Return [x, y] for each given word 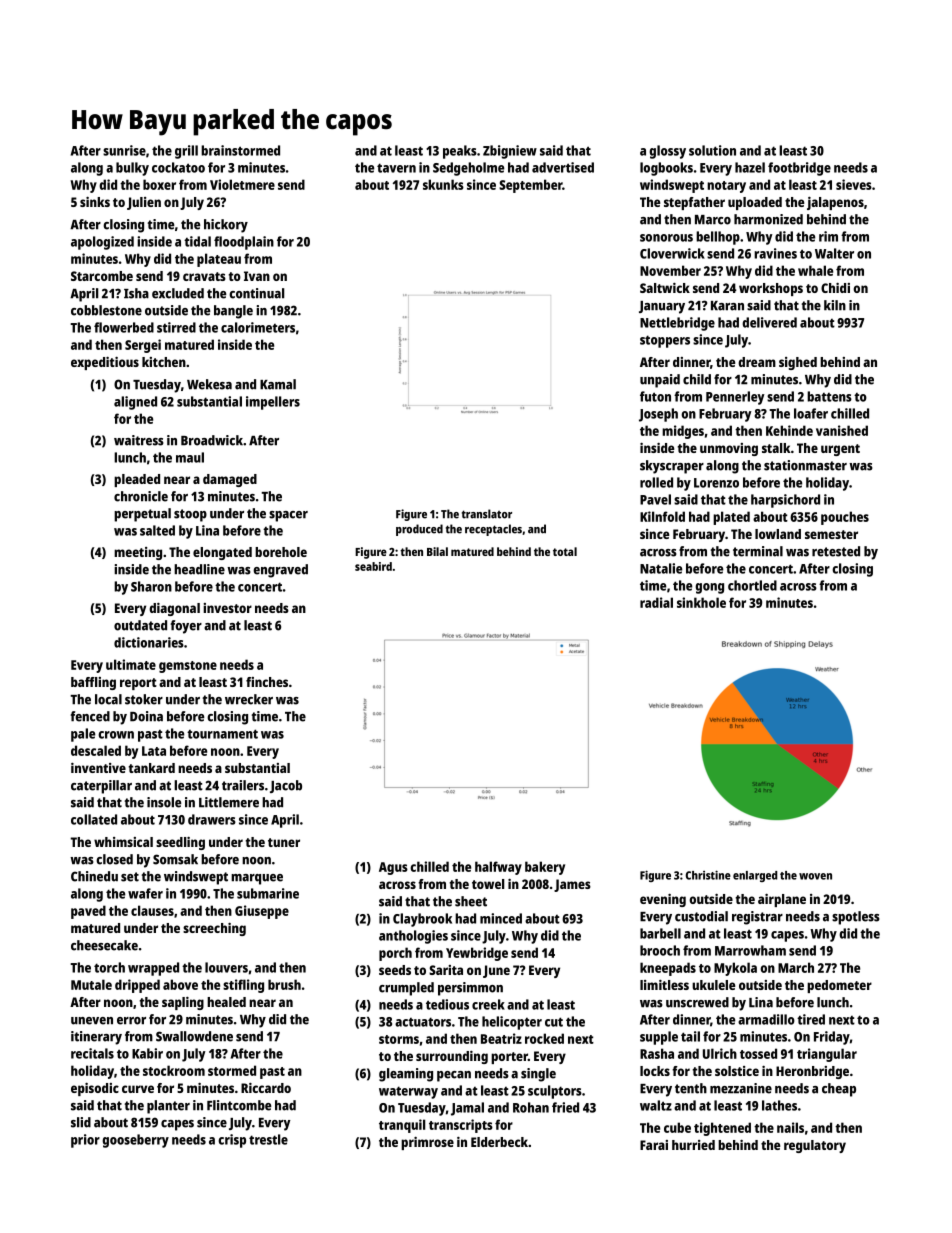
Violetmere [242, 184]
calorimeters [258, 327]
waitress [139, 440]
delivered [769, 322]
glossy [667, 152]
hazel [750, 167]
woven [815, 876]
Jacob [286, 786]
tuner [284, 842]
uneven [92, 1021]
